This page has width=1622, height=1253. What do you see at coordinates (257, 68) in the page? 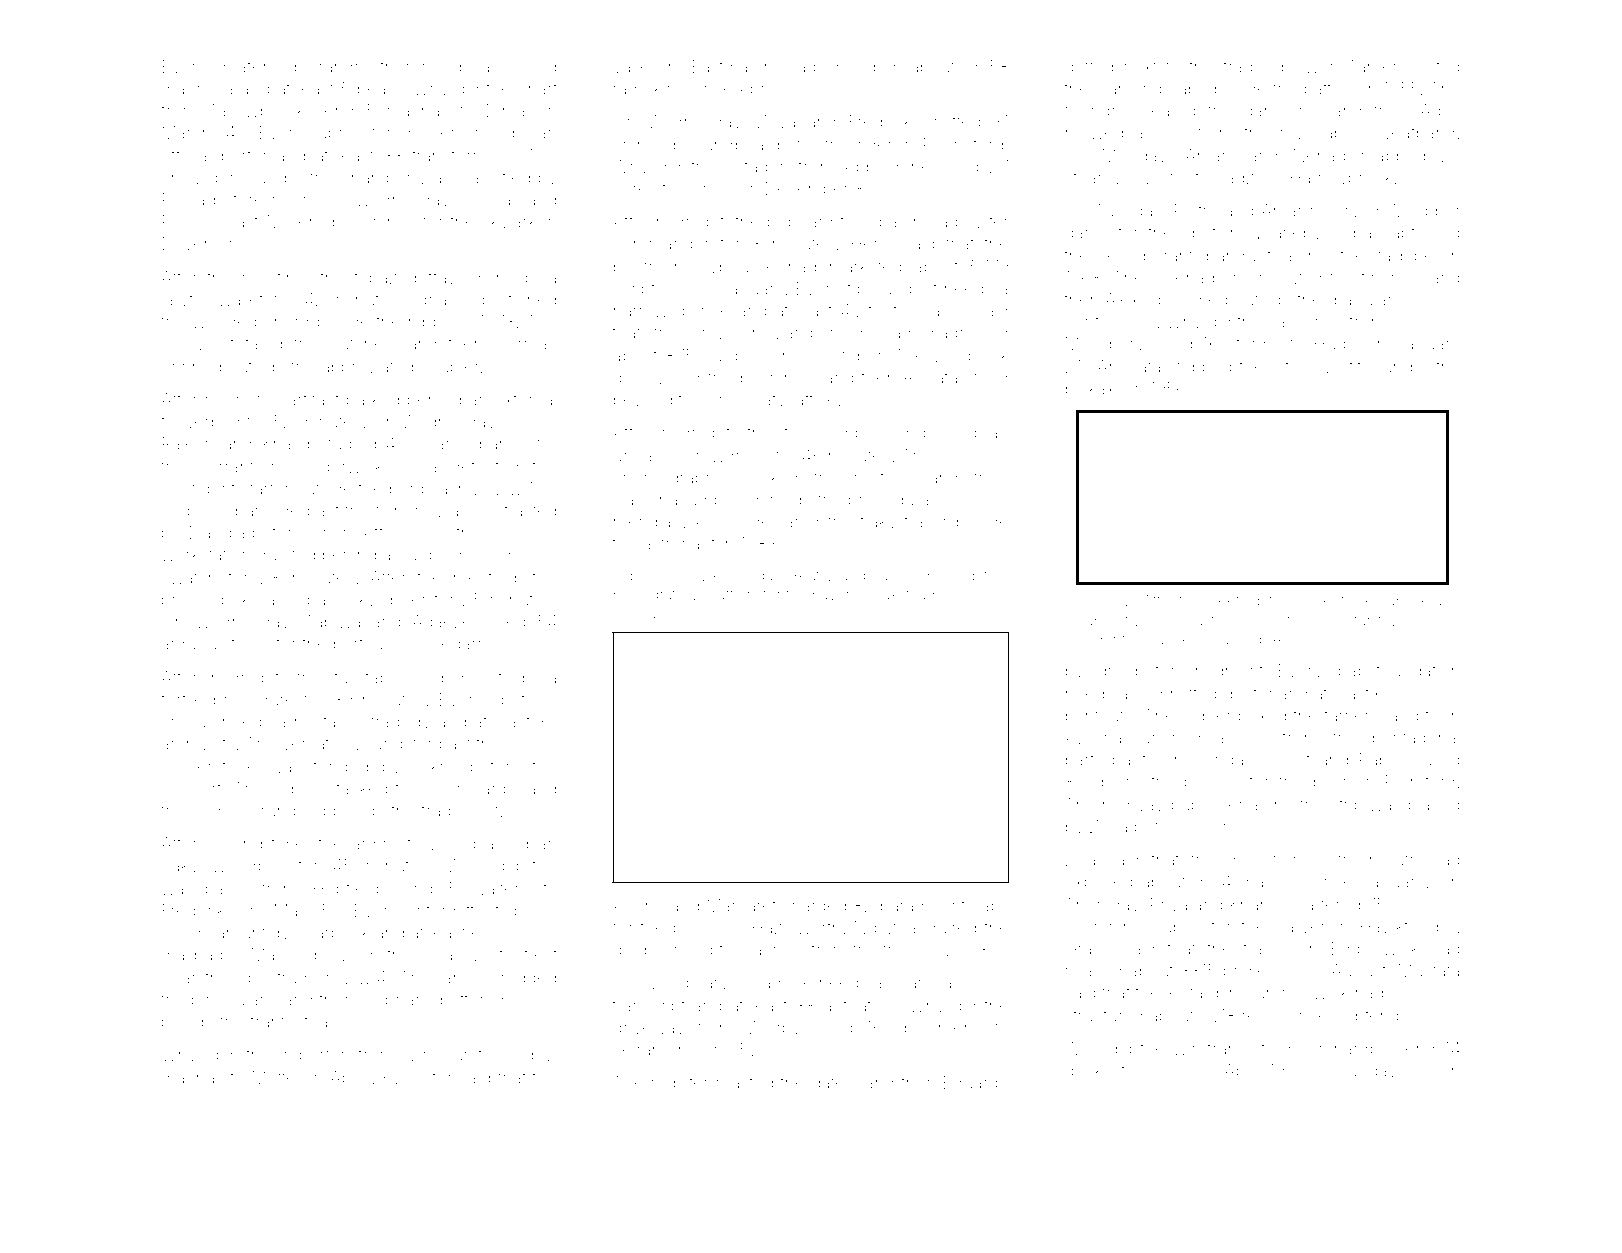
I see `deafening` at bounding box center [257, 68].
